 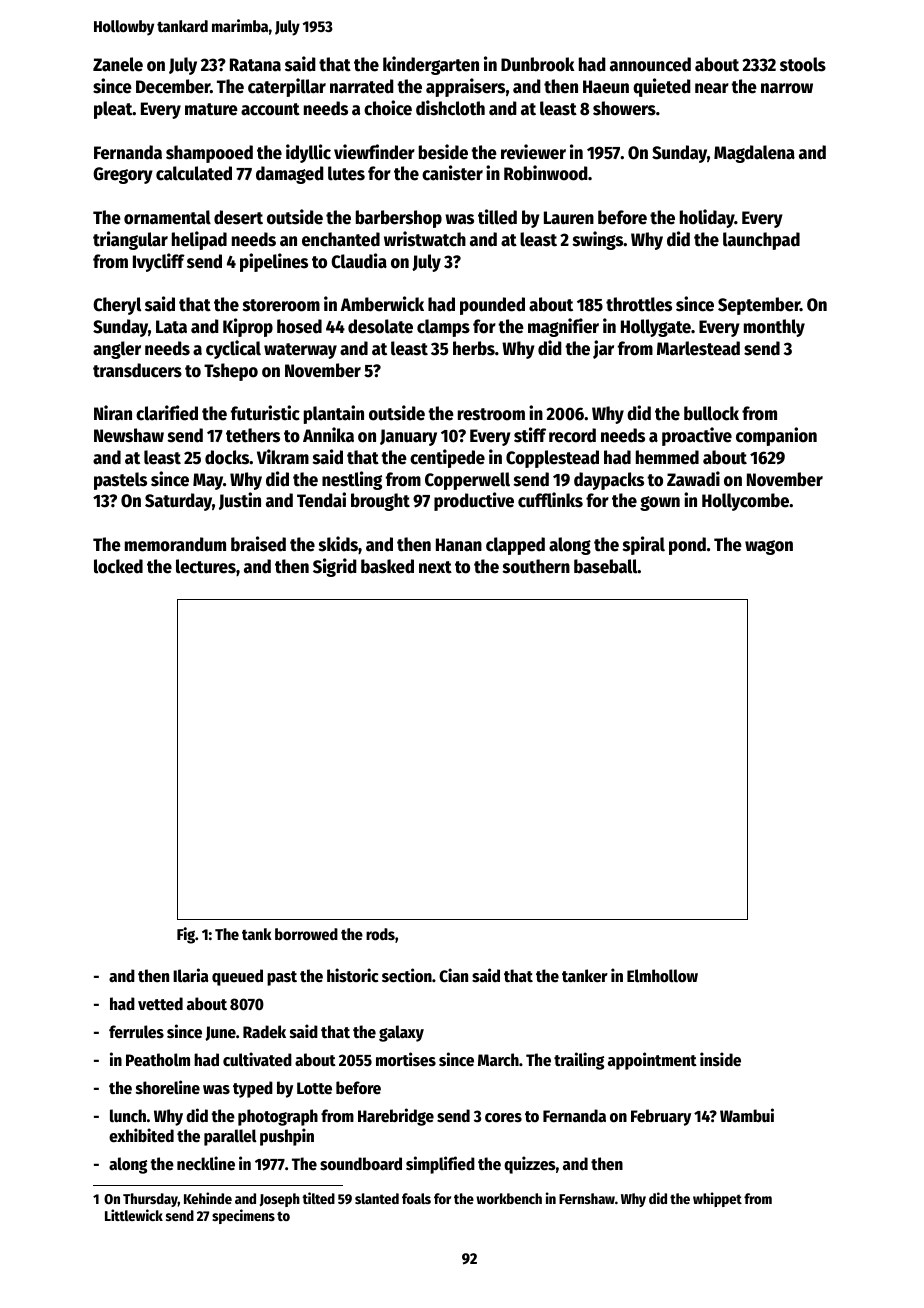 I want to click on announced, so click(x=650, y=64).
